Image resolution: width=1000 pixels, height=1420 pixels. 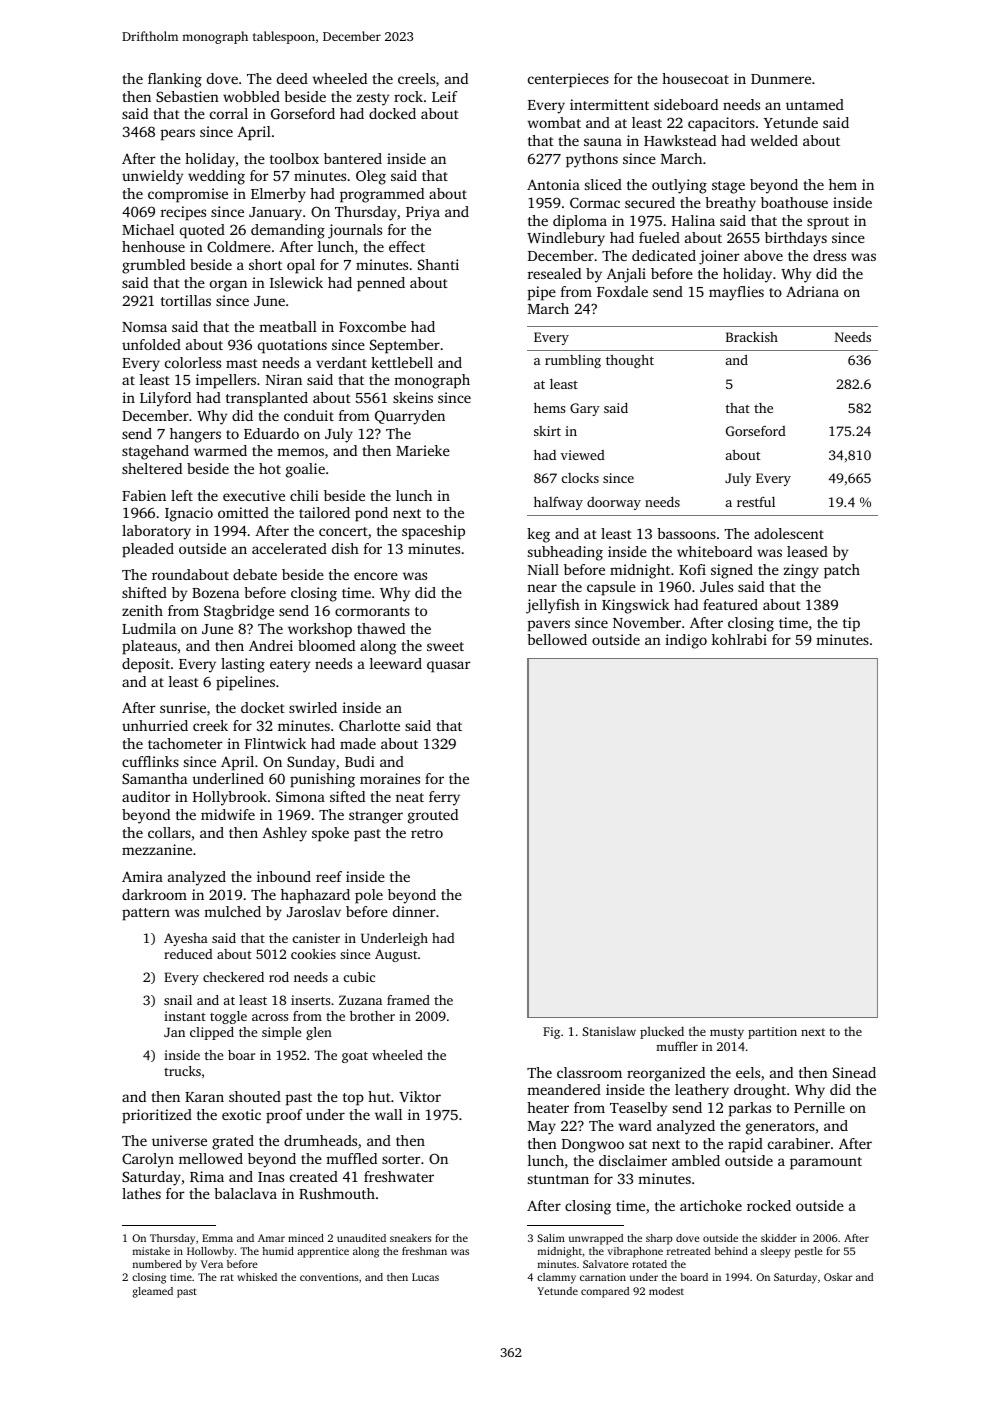 What do you see at coordinates (812, 291) in the page?
I see `Adriana` at bounding box center [812, 291].
